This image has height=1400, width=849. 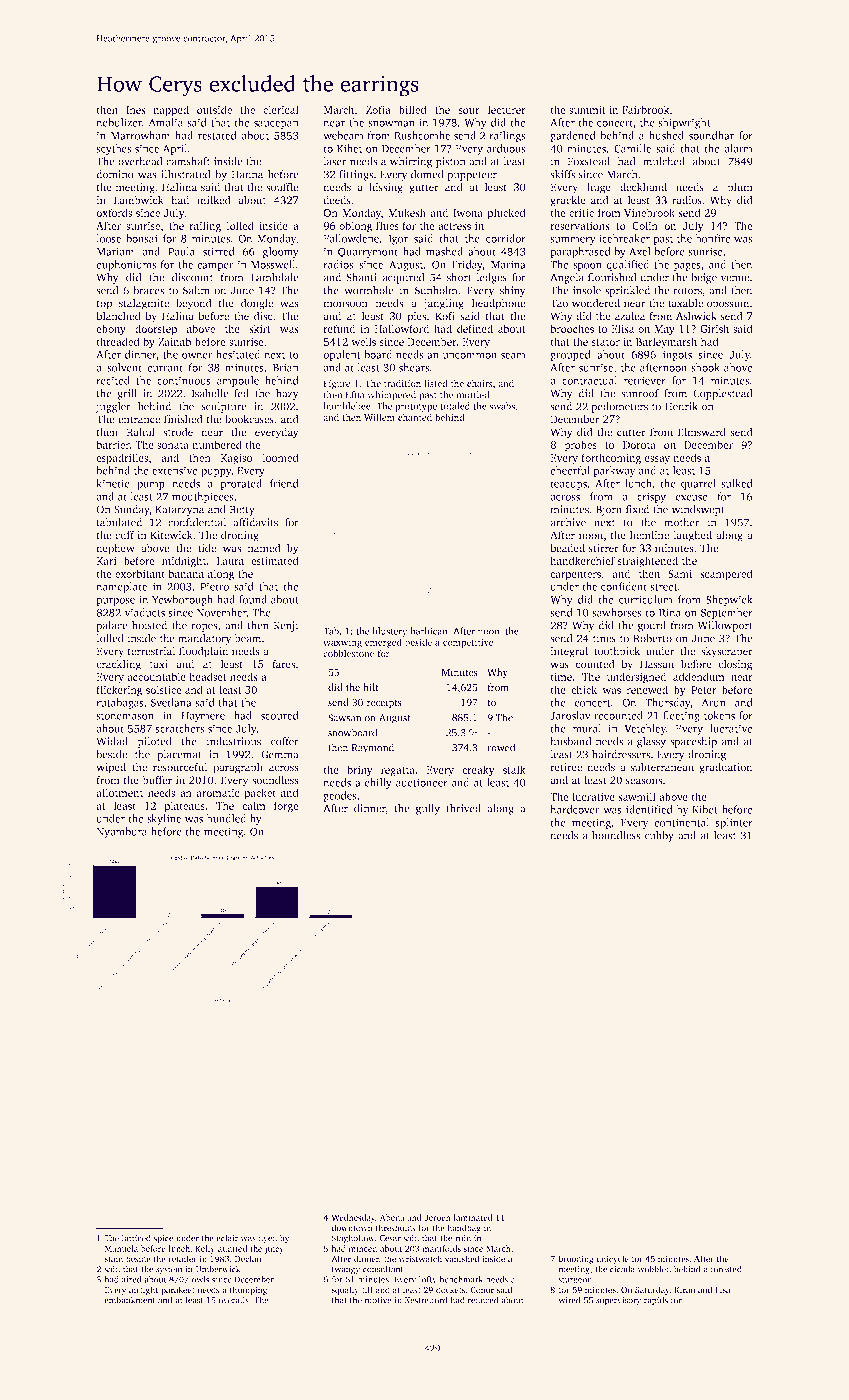 I want to click on Fairbrook, so click(x=645, y=109).
